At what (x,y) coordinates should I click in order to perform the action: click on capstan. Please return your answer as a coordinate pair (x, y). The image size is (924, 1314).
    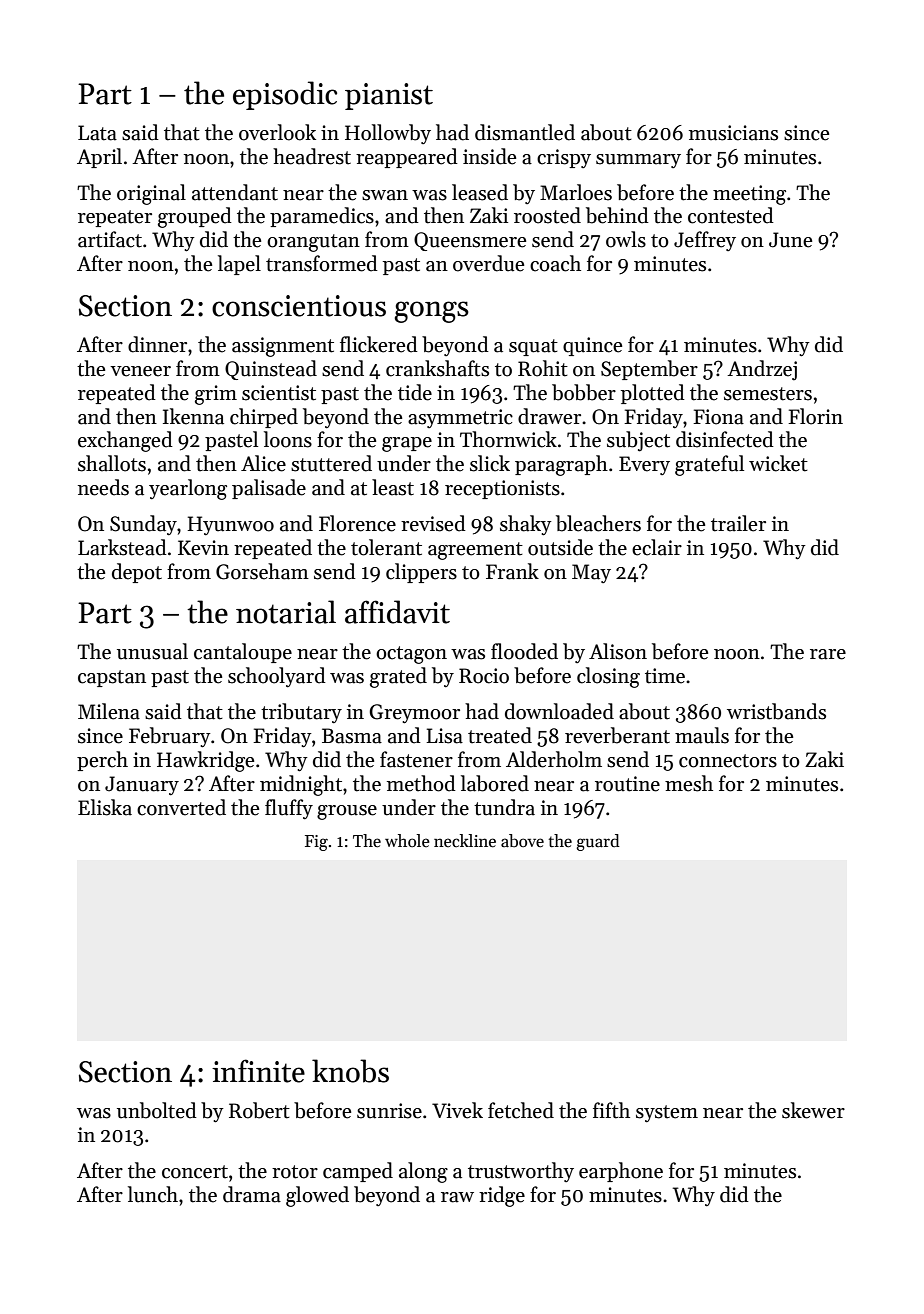
    Looking at the image, I should click on (112, 678).
